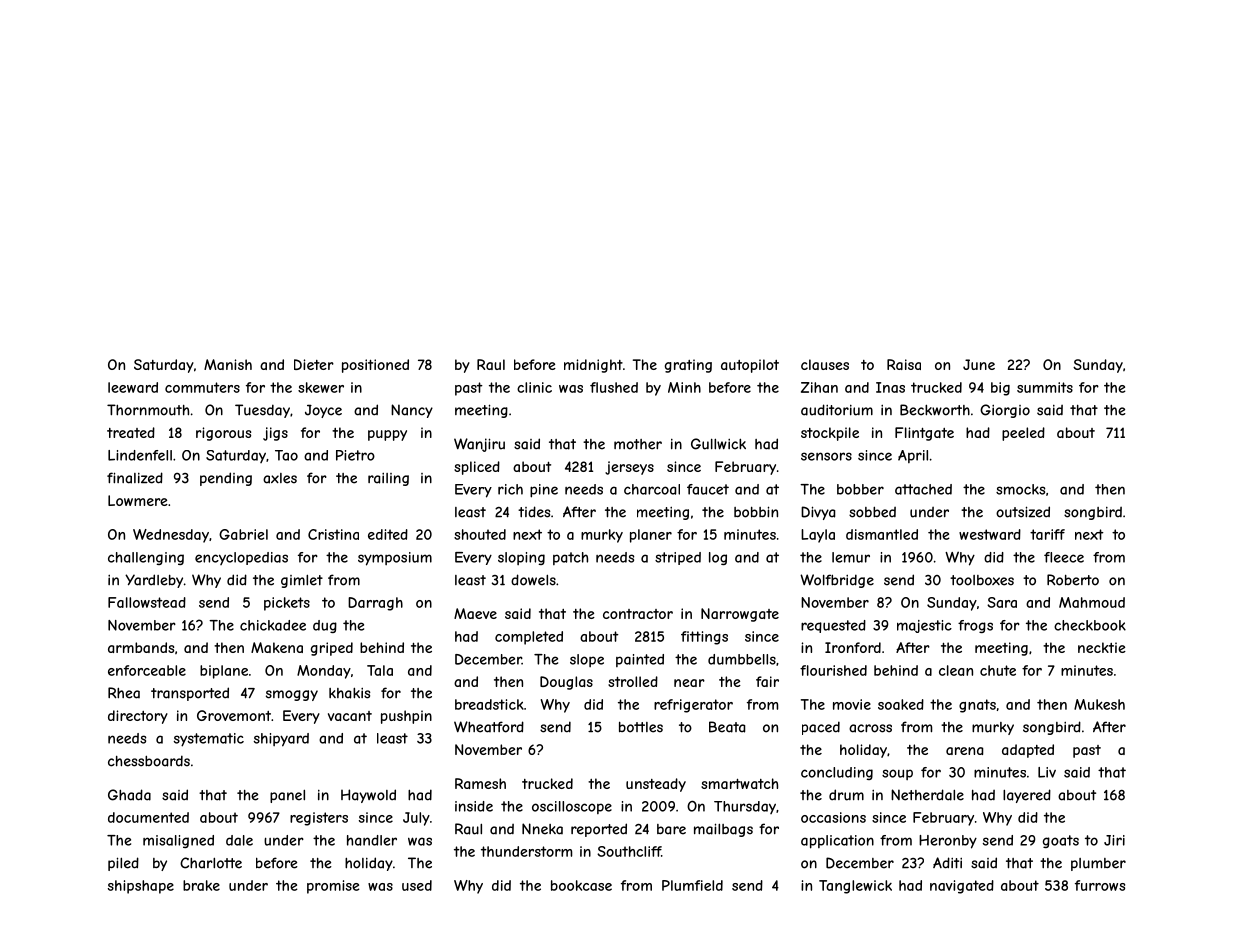 This screenshot has width=1233, height=952. What do you see at coordinates (1045, 387) in the screenshot?
I see `summits` at bounding box center [1045, 387].
